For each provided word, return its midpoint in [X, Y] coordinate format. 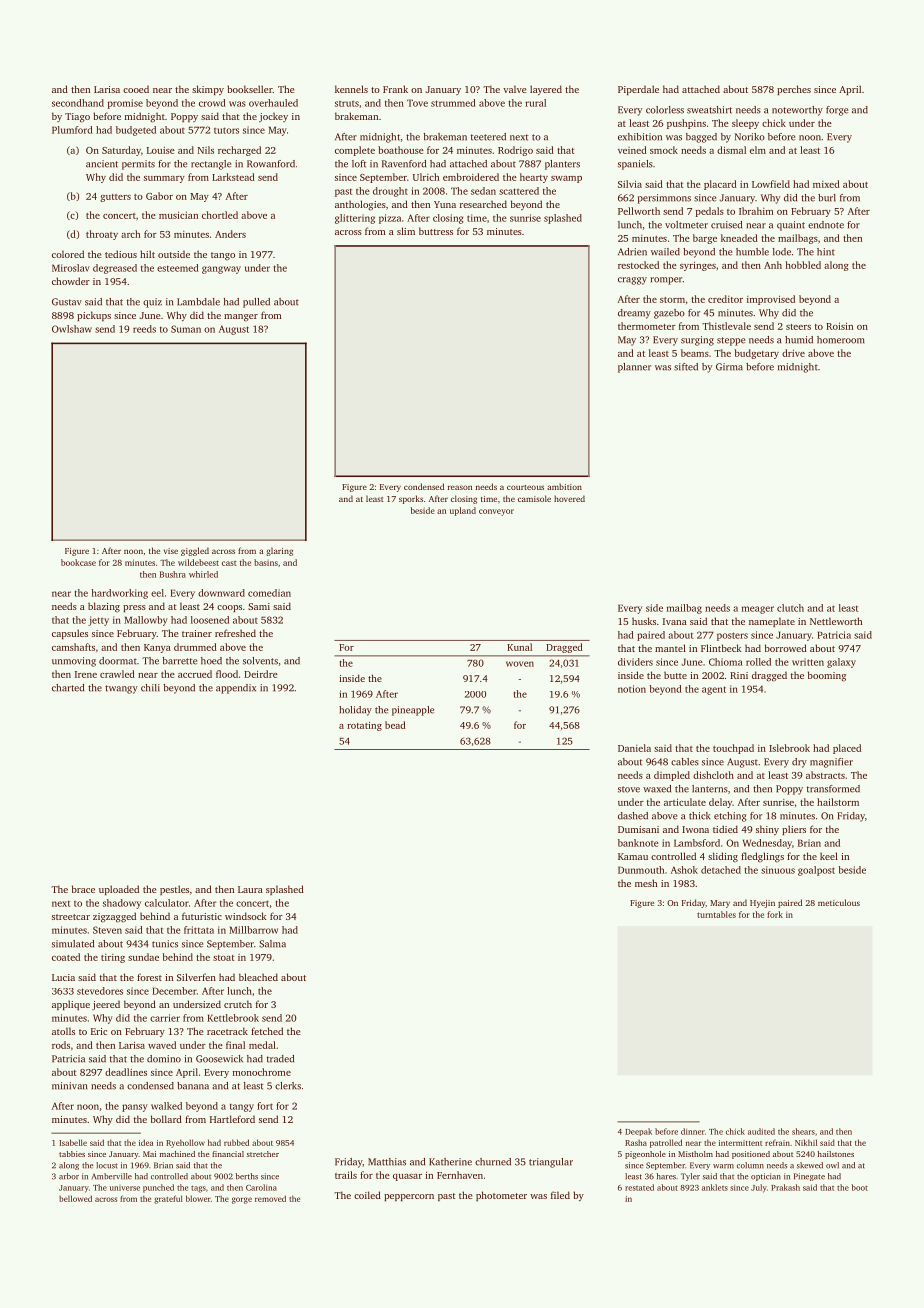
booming [827, 676]
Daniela [634, 748]
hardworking [119, 594]
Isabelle [73, 1142]
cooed [136, 89]
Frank [395, 89]
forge [837, 111]
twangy [121, 689]
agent [714, 690]
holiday [355, 711]
